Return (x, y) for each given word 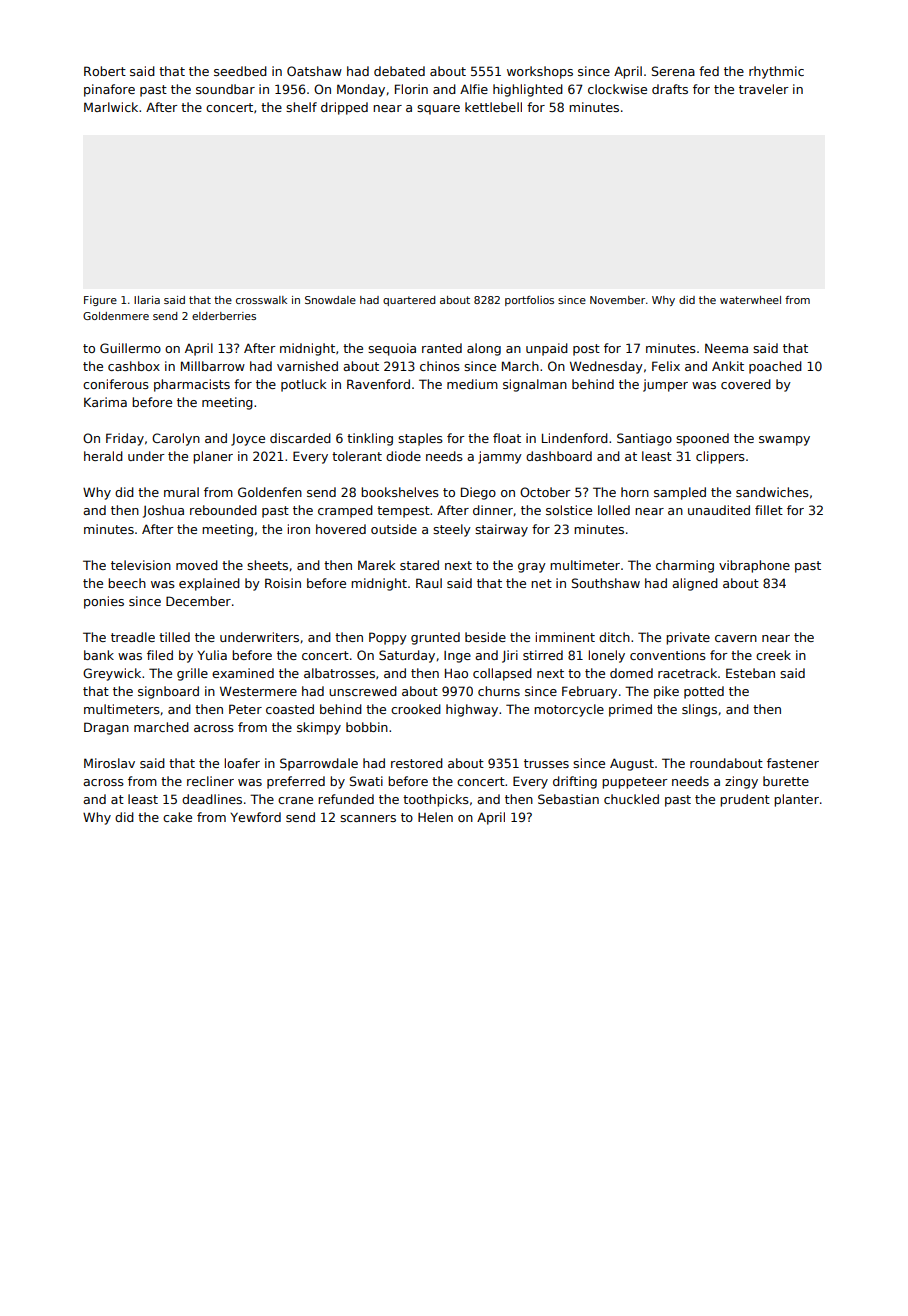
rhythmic (776, 72)
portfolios (529, 301)
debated (399, 71)
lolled (614, 510)
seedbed (240, 71)
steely (452, 530)
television (141, 565)
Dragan (106, 728)
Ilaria (147, 300)
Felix (666, 366)
